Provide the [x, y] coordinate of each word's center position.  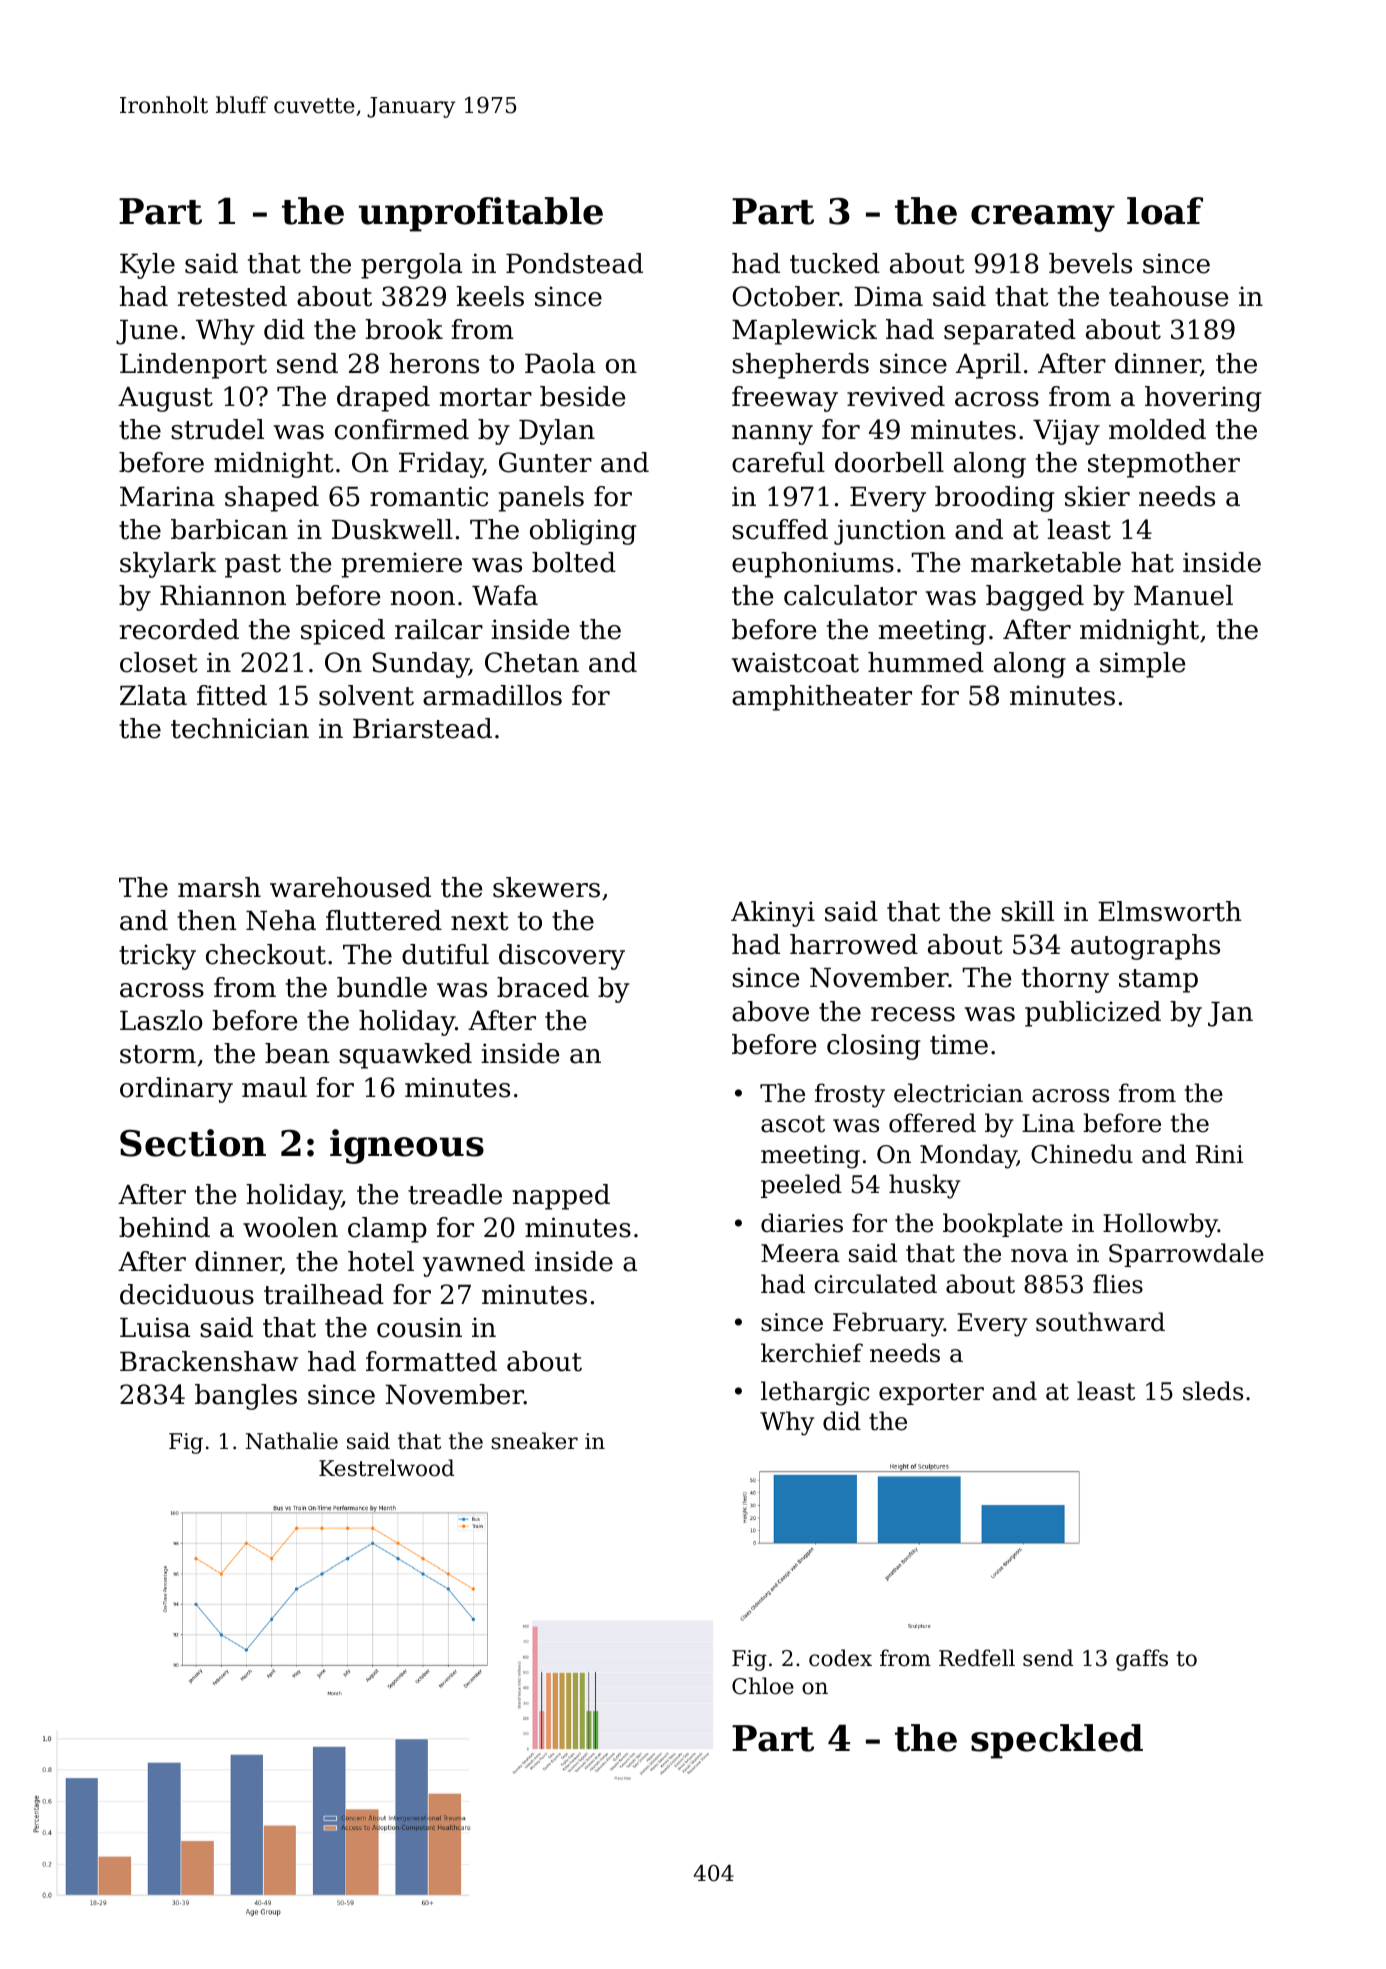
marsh [219, 887]
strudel [217, 429]
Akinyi [773, 914]
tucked [835, 263]
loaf [1165, 211]
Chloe [763, 1686]
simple [1142, 665]
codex [840, 1658]
